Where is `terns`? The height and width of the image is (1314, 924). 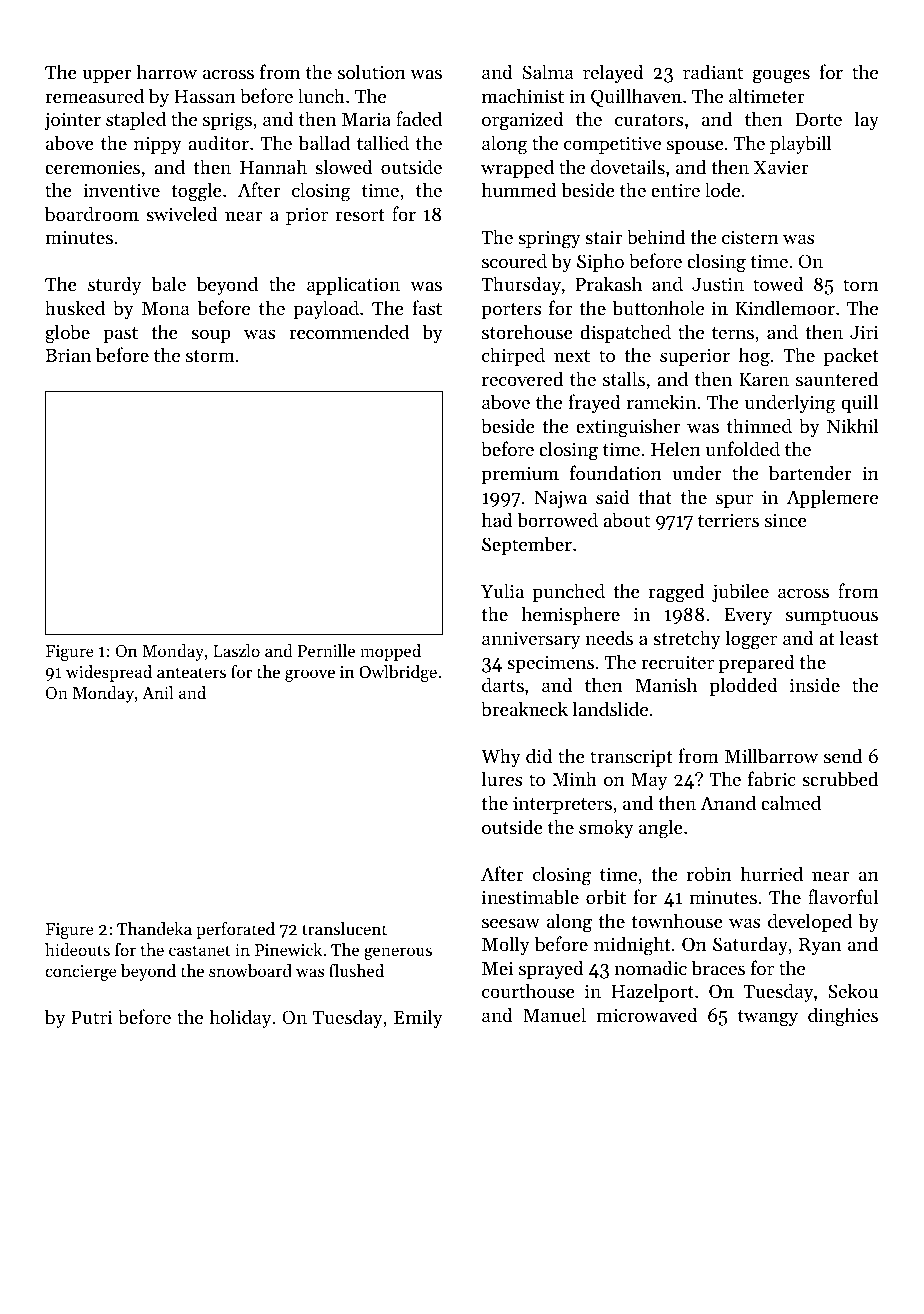
terns is located at coordinates (733, 333).
